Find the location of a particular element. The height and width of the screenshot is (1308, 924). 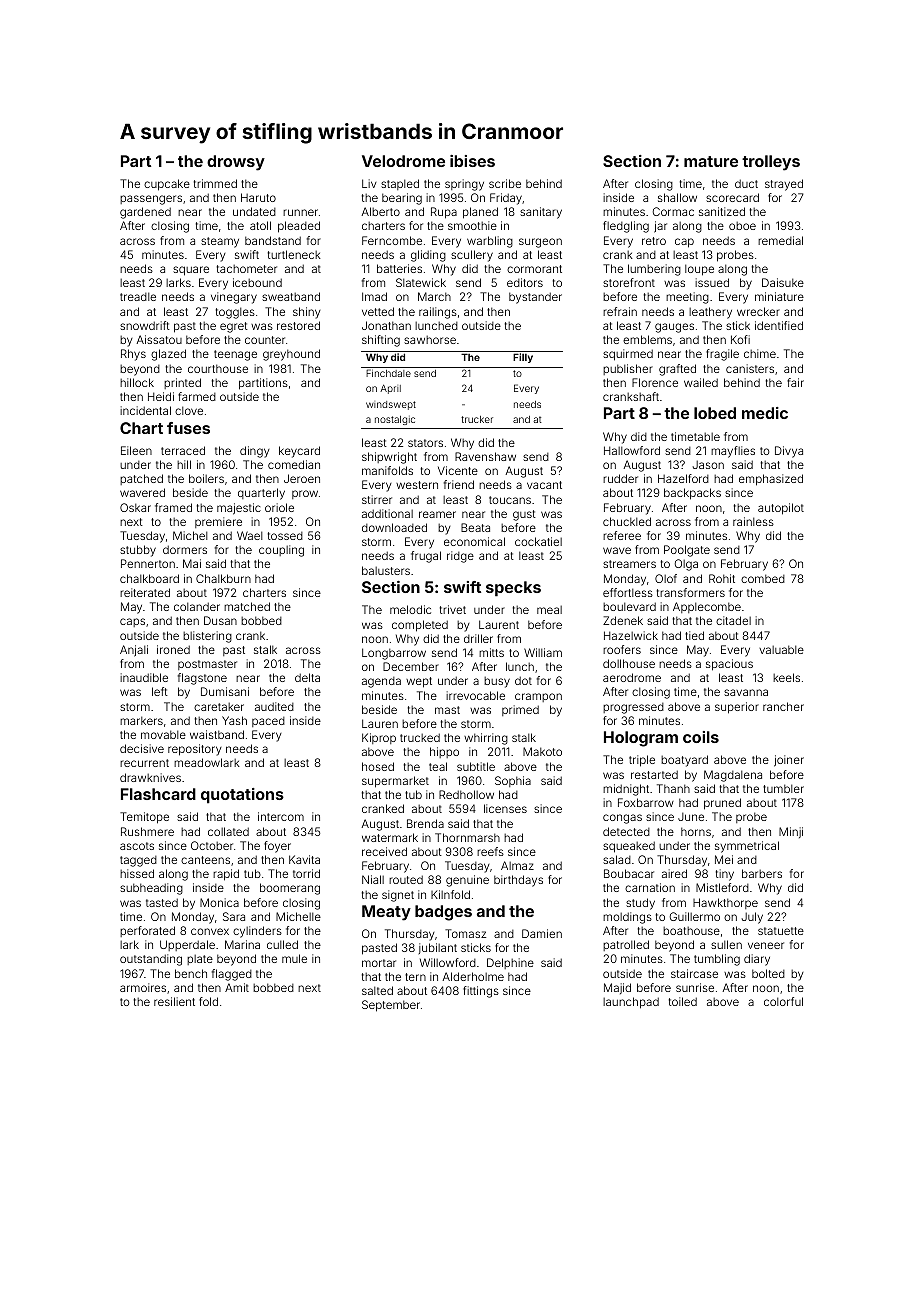

repository is located at coordinates (195, 750).
